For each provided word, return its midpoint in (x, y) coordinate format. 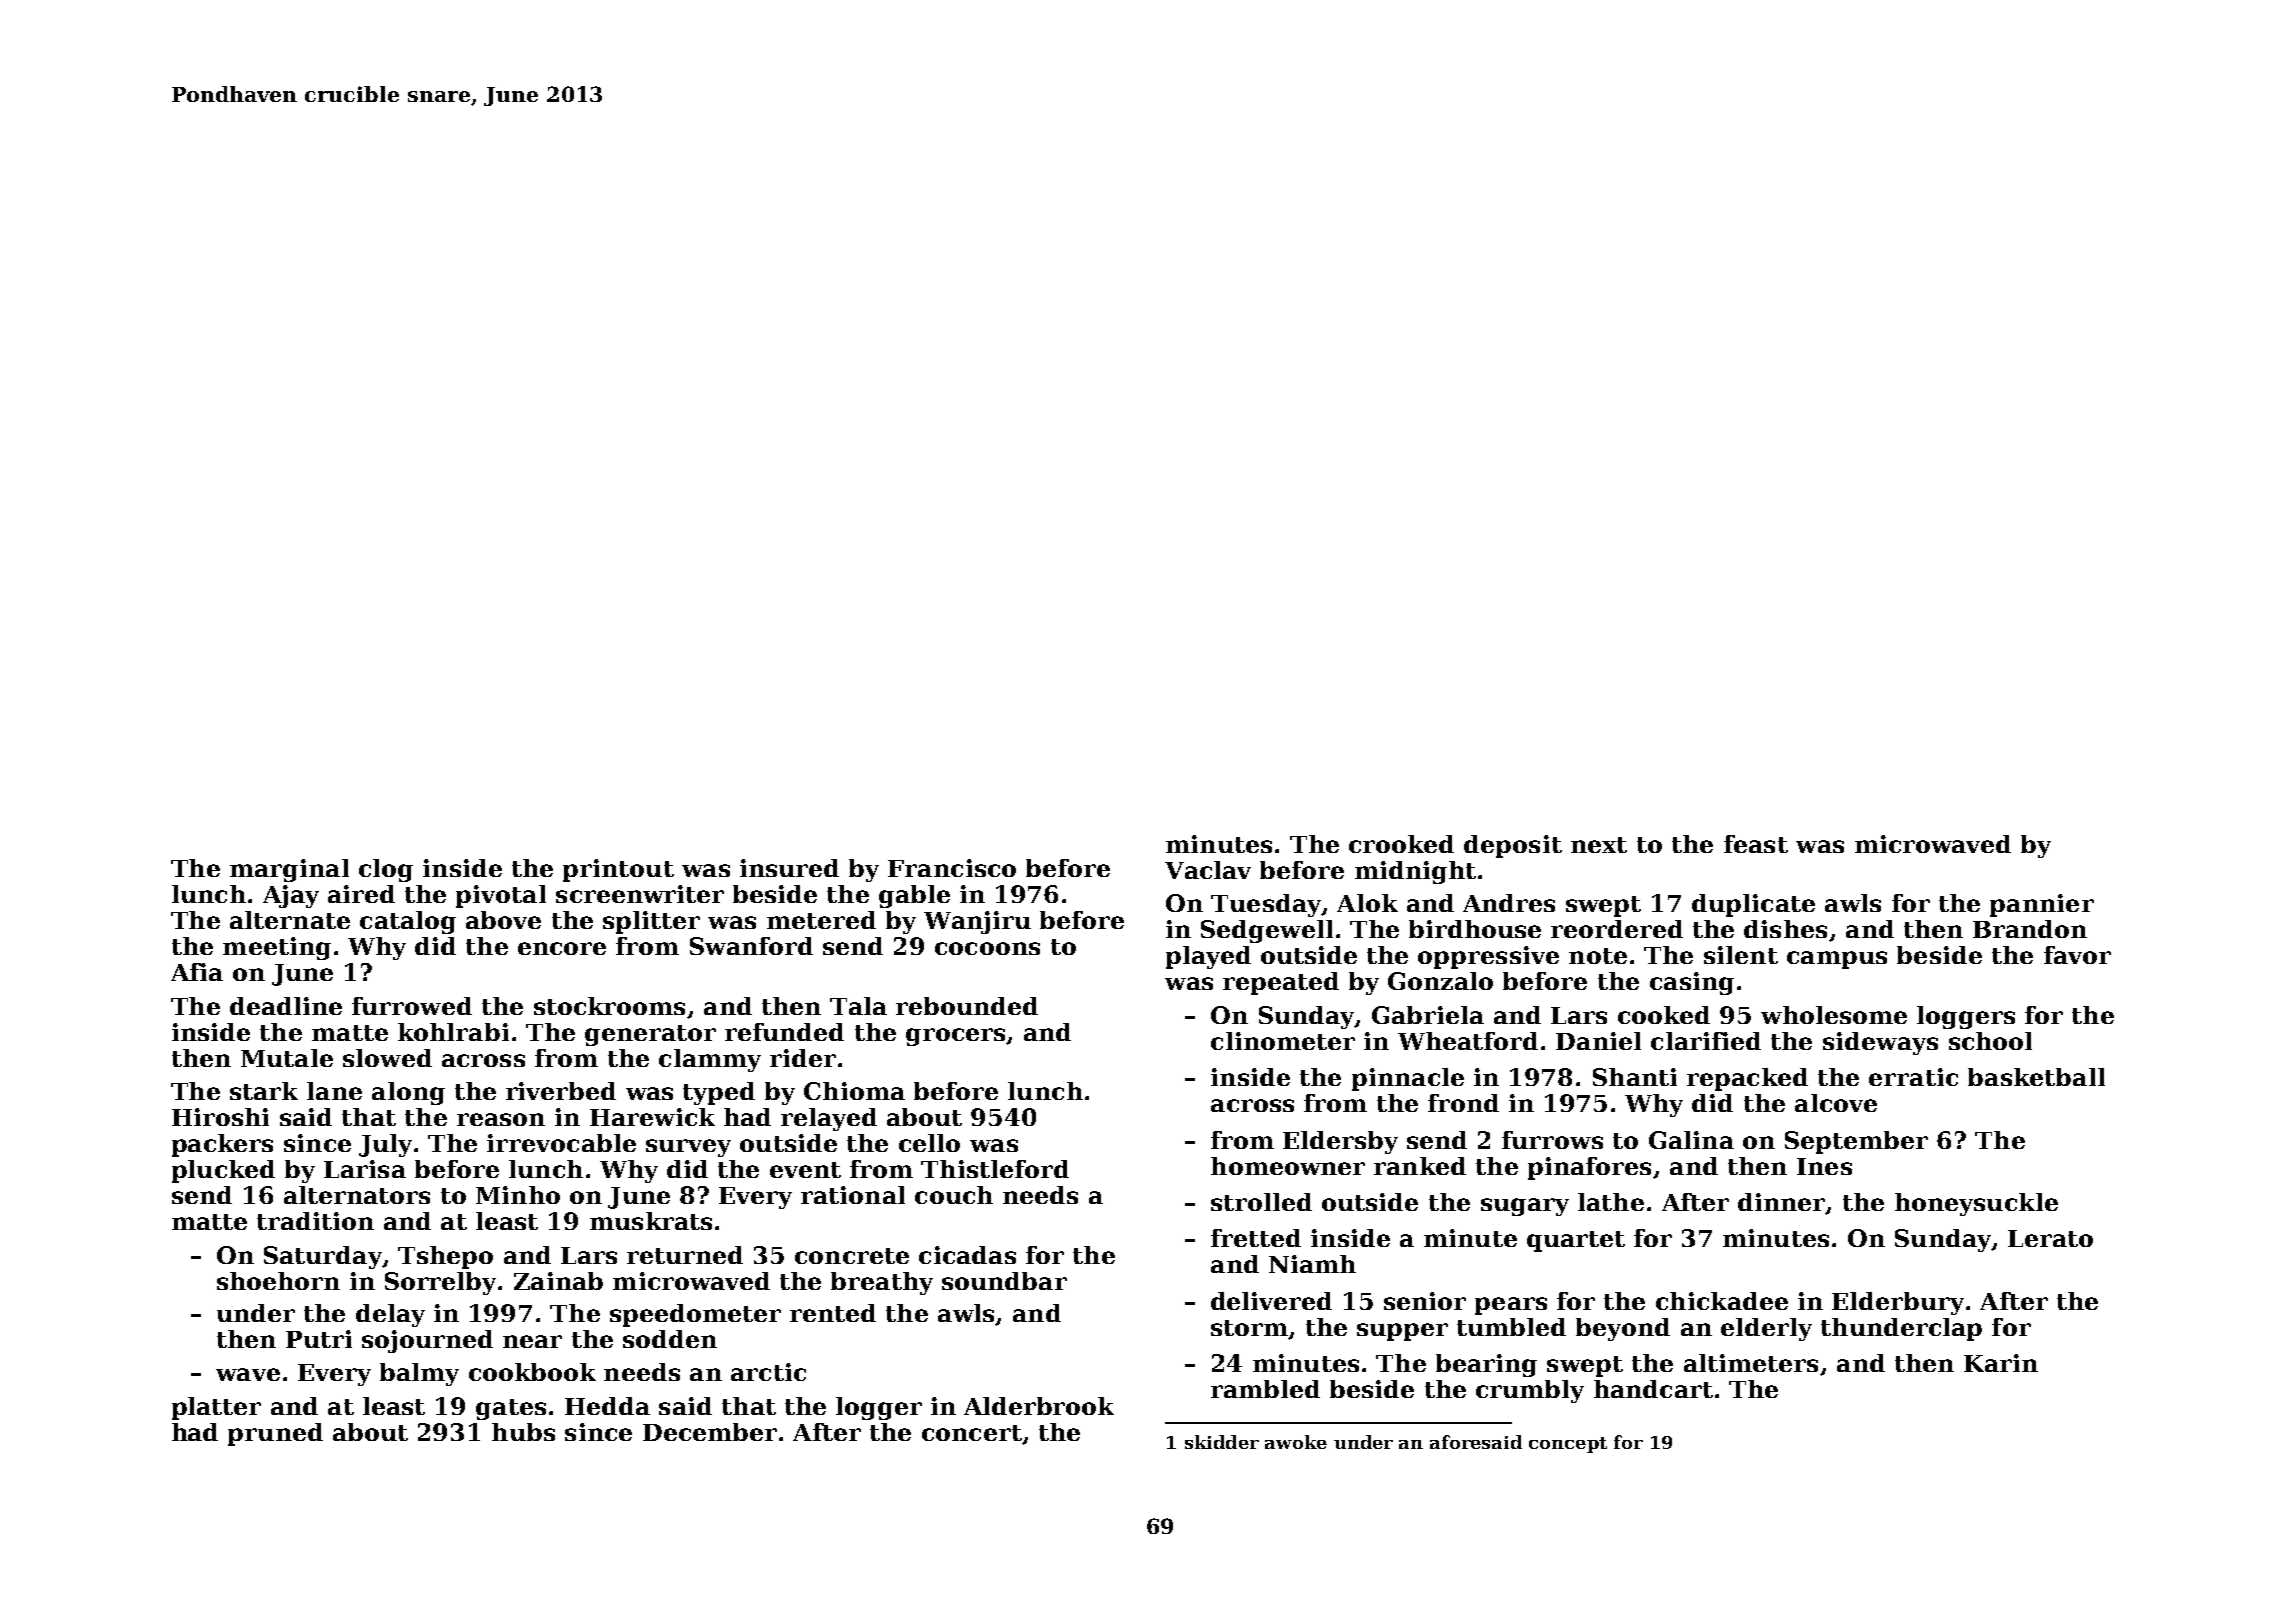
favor (2077, 955)
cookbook (532, 1372)
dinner (1781, 1202)
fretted (1256, 1238)
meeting (277, 948)
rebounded (967, 1006)
